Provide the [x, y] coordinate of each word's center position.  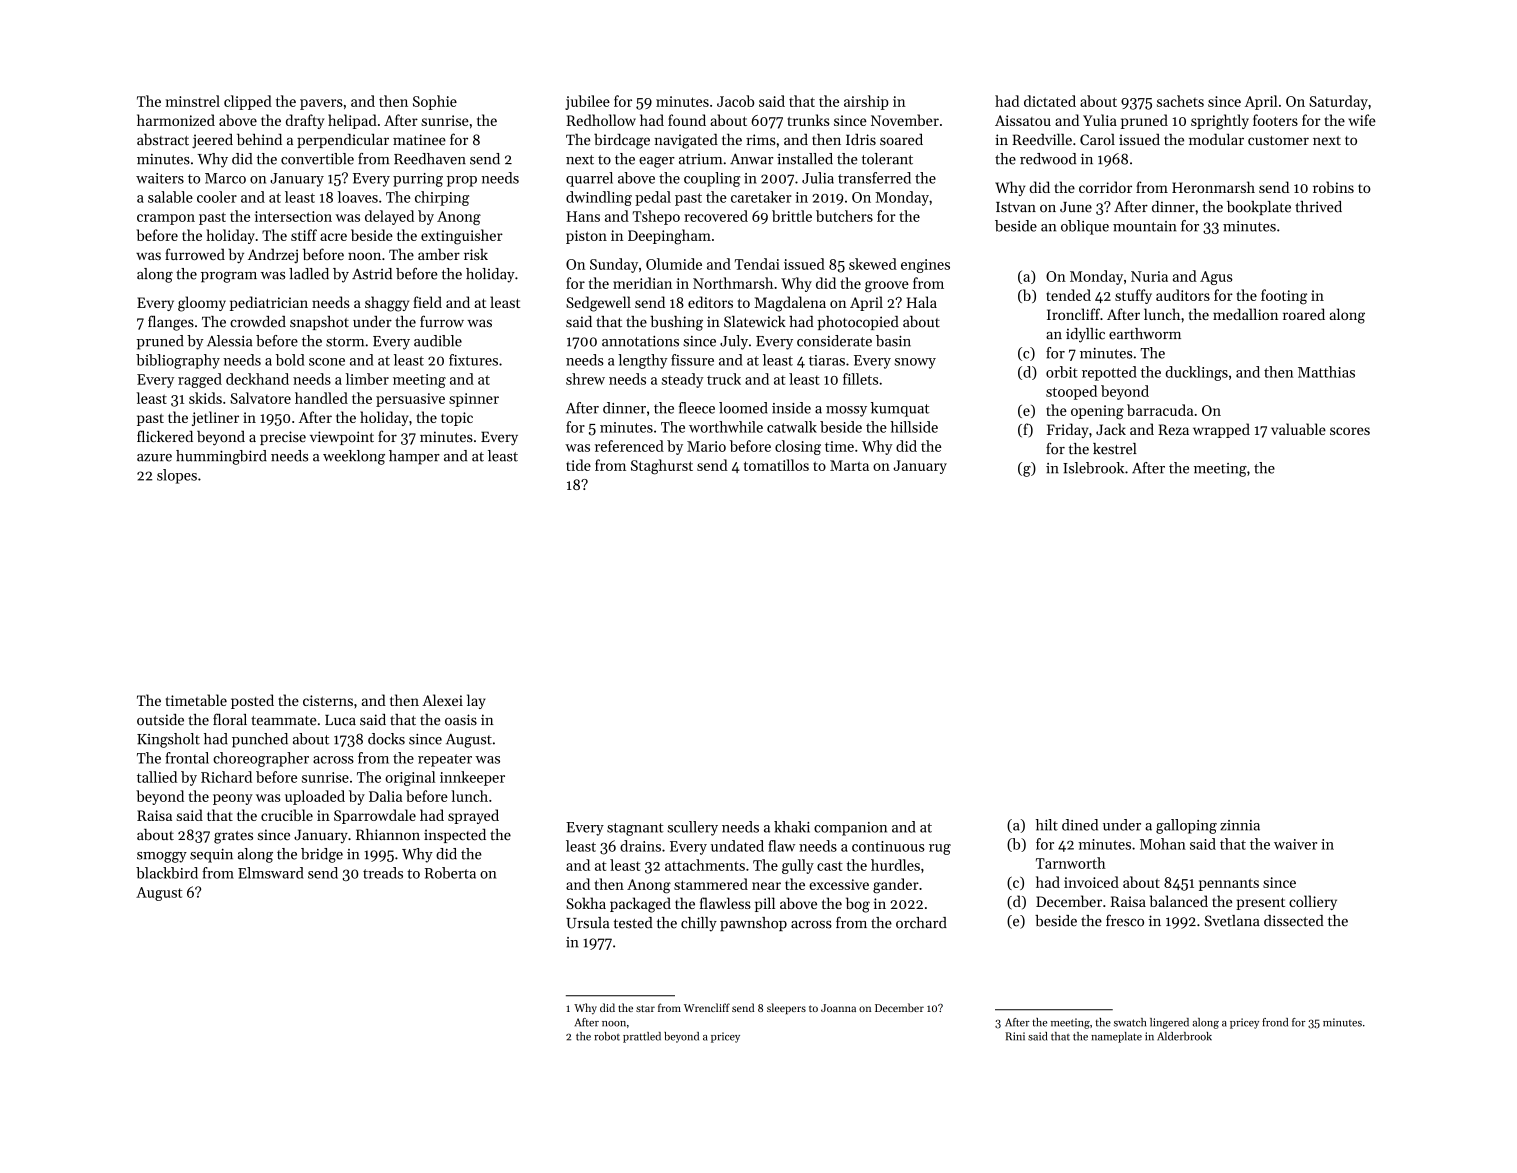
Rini [1015, 1036]
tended [1068, 295]
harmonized [176, 120]
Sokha [586, 903]
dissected [1294, 921]
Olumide [674, 264]
